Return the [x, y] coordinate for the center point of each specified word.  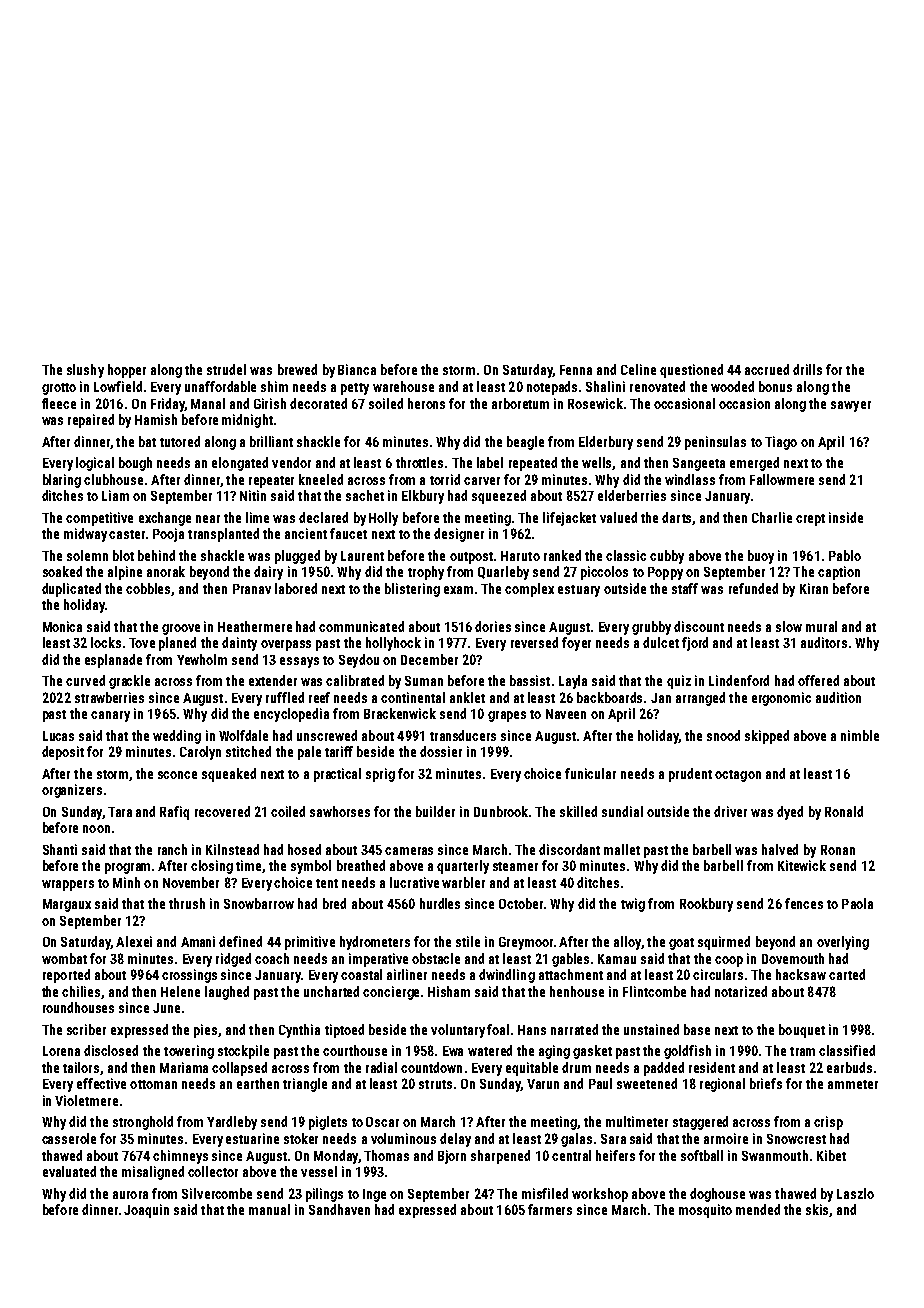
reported [66, 976]
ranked [562, 555]
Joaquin [146, 1211]
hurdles [440, 903]
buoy [761, 557]
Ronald [844, 811]
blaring [62, 481]
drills [807, 369]
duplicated [71, 590]
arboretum [520, 403]
